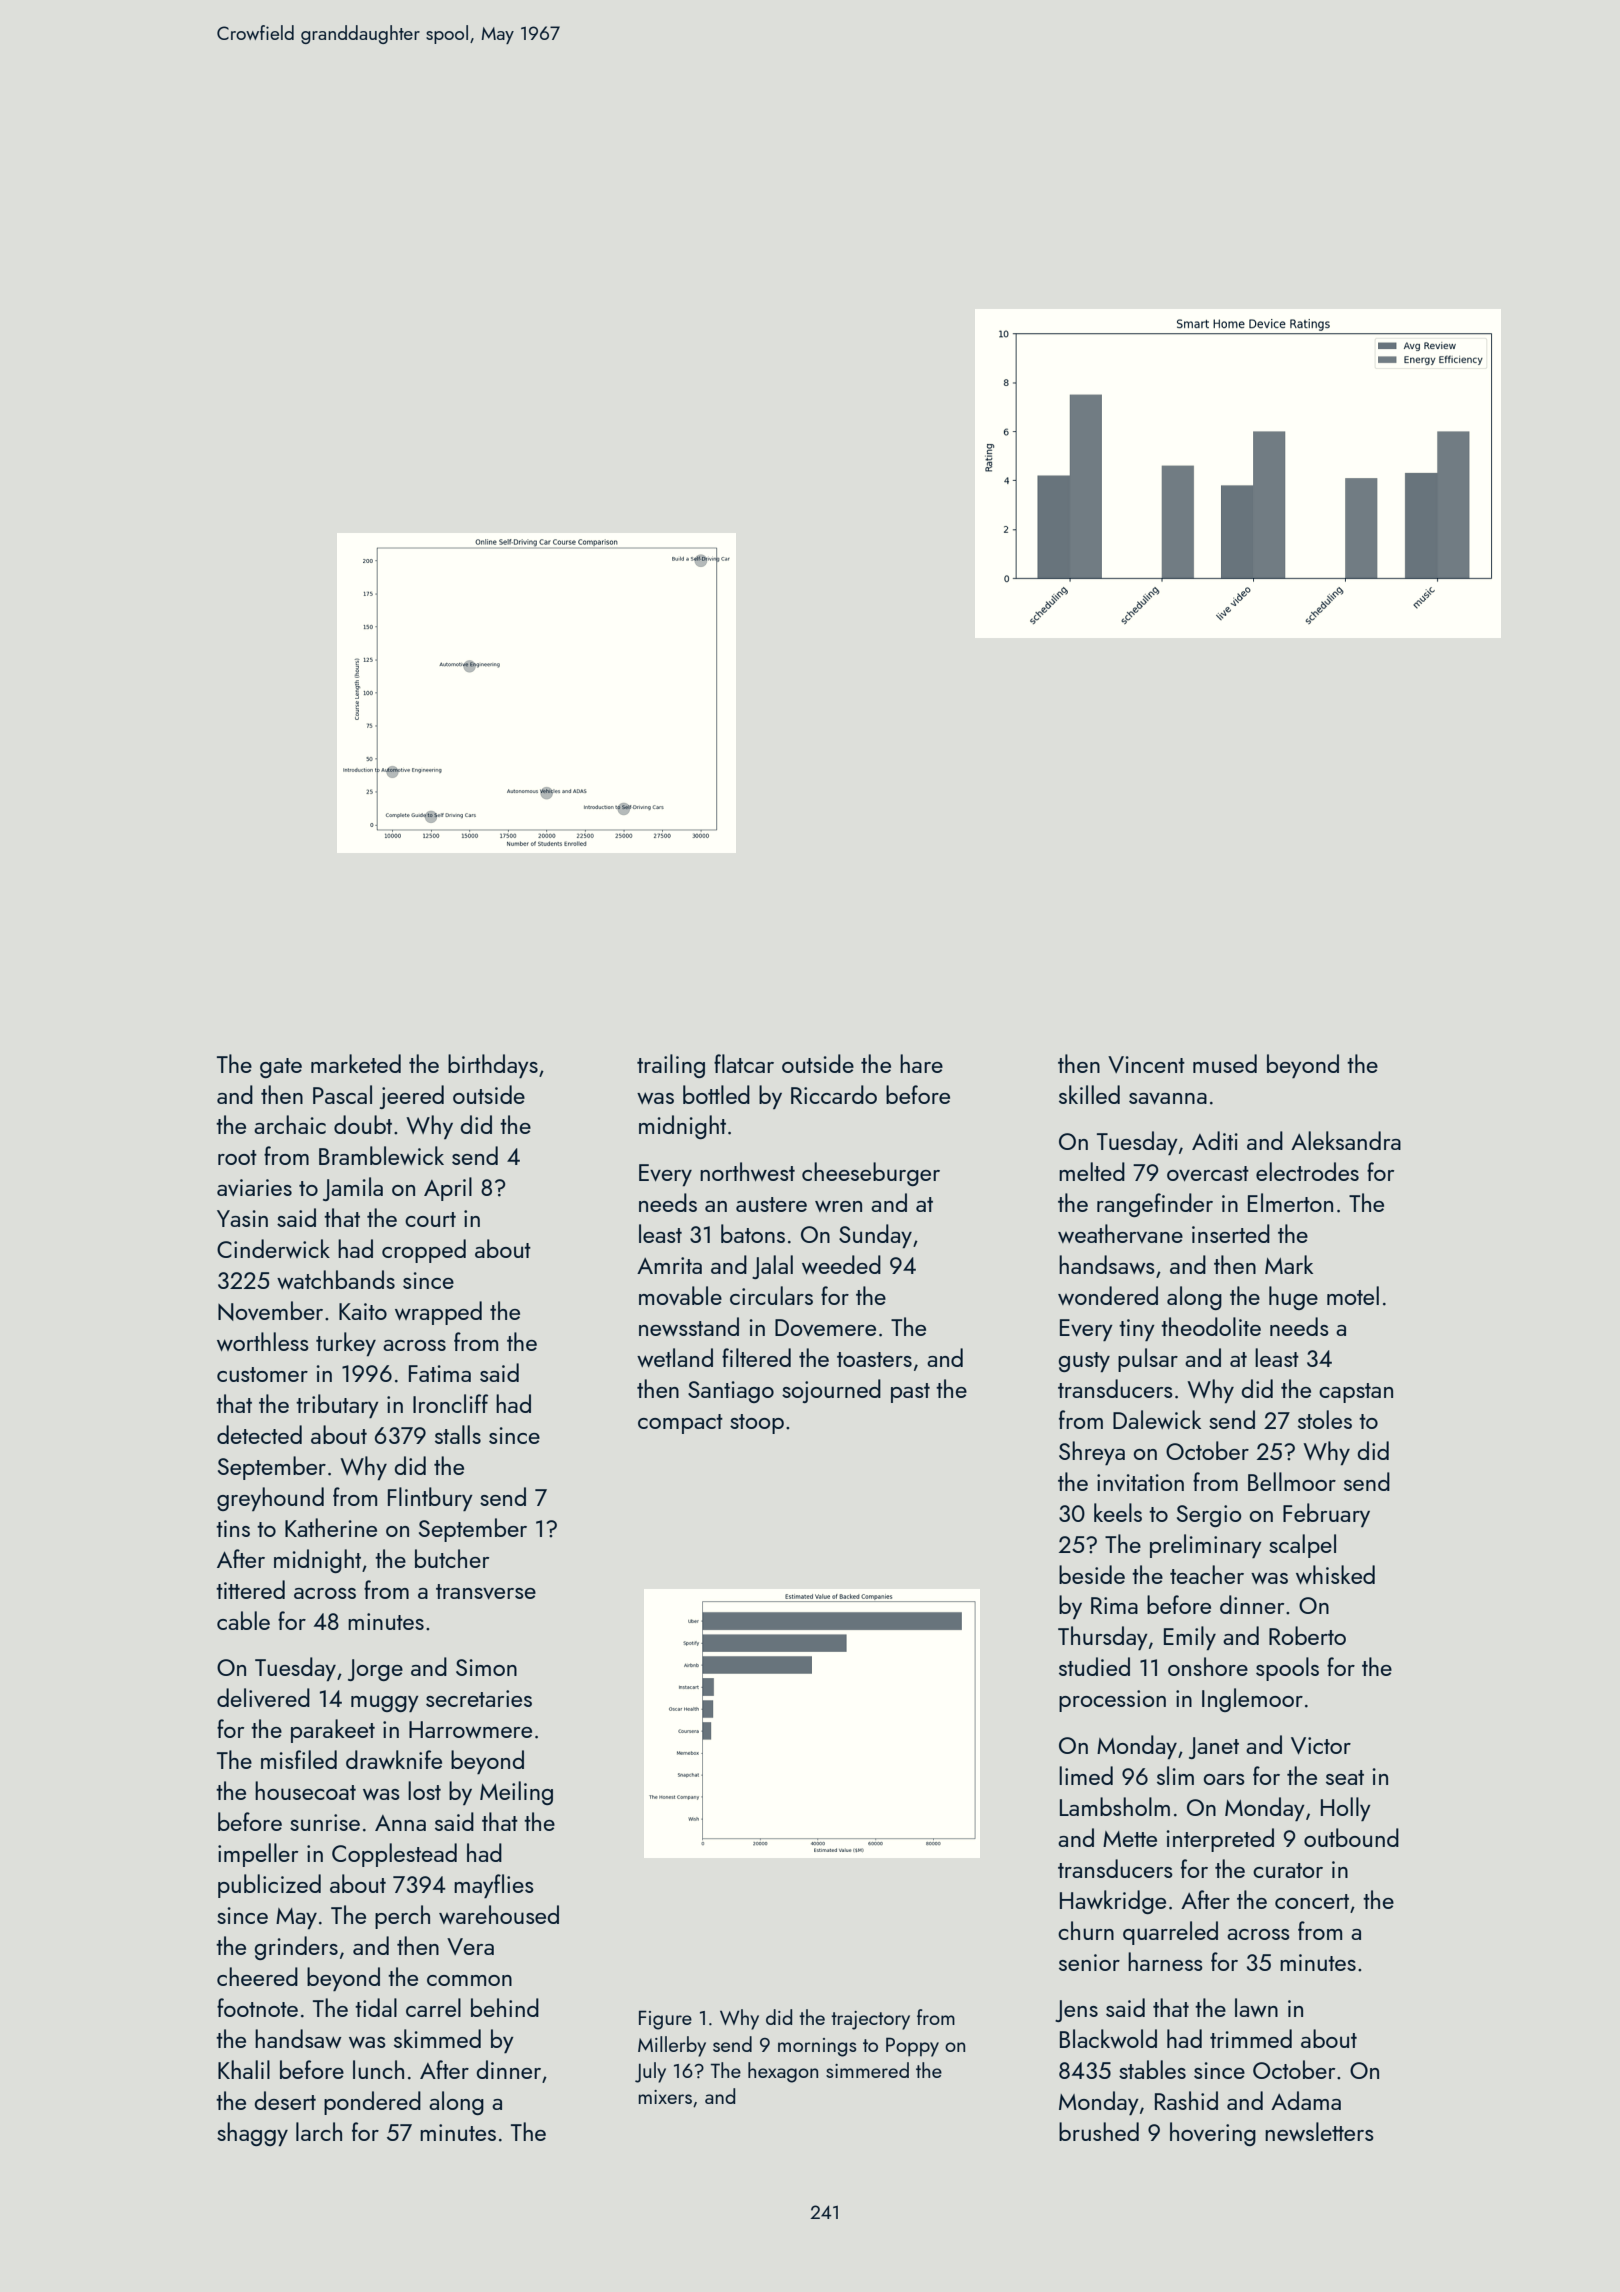 Image resolution: width=1620 pixels, height=2292 pixels. Describe the element at coordinates (486, 1667) in the image. I see `Simon` at that location.
